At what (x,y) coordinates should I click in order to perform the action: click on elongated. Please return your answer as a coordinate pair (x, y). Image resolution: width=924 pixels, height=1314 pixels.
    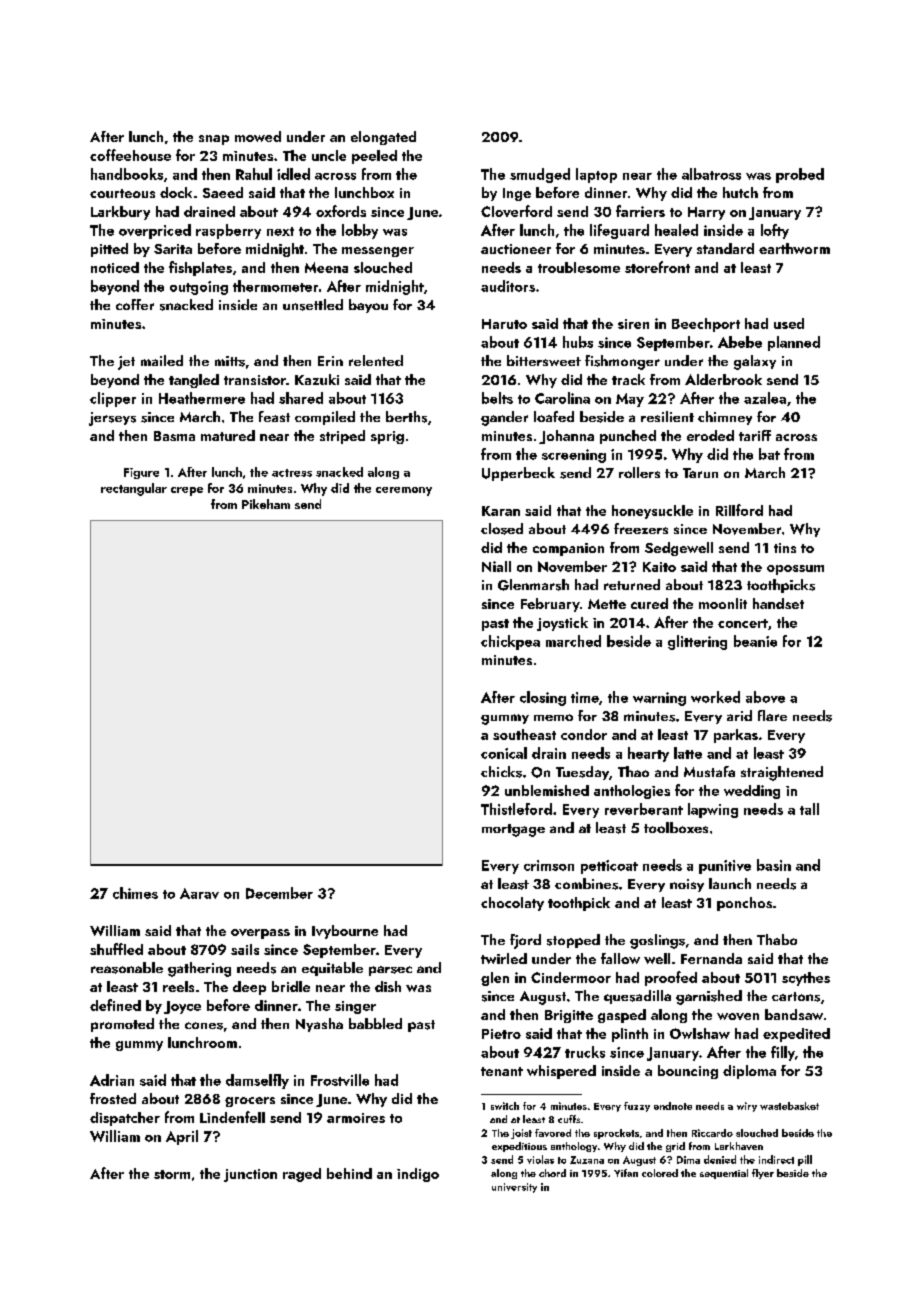
    Looking at the image, I should click on (383, 138).
